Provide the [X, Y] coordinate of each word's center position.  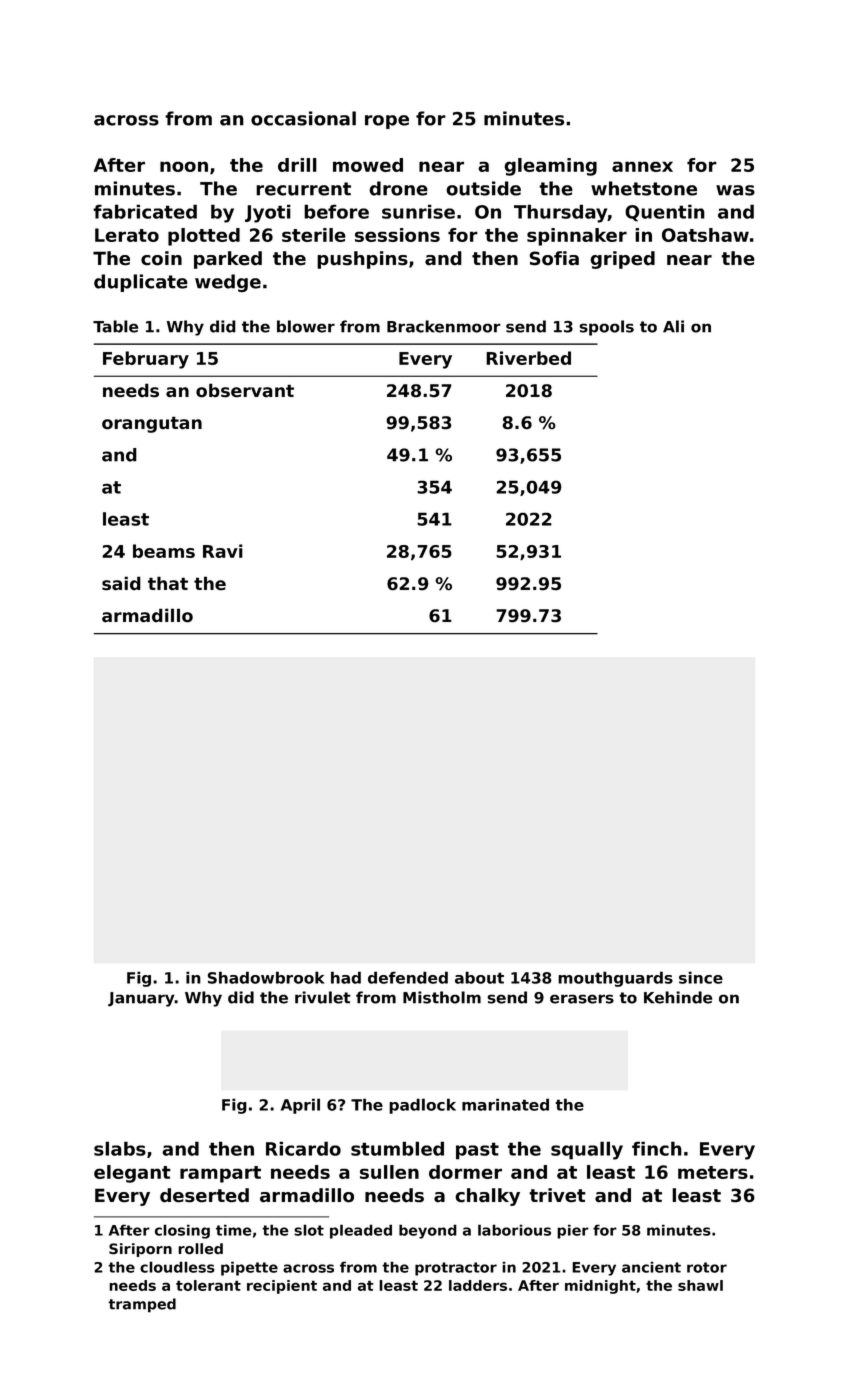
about [479, 977]
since [701, 977]
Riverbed [528, 358]
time [234, 1230]
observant [245, 390]
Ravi [223, 551]
